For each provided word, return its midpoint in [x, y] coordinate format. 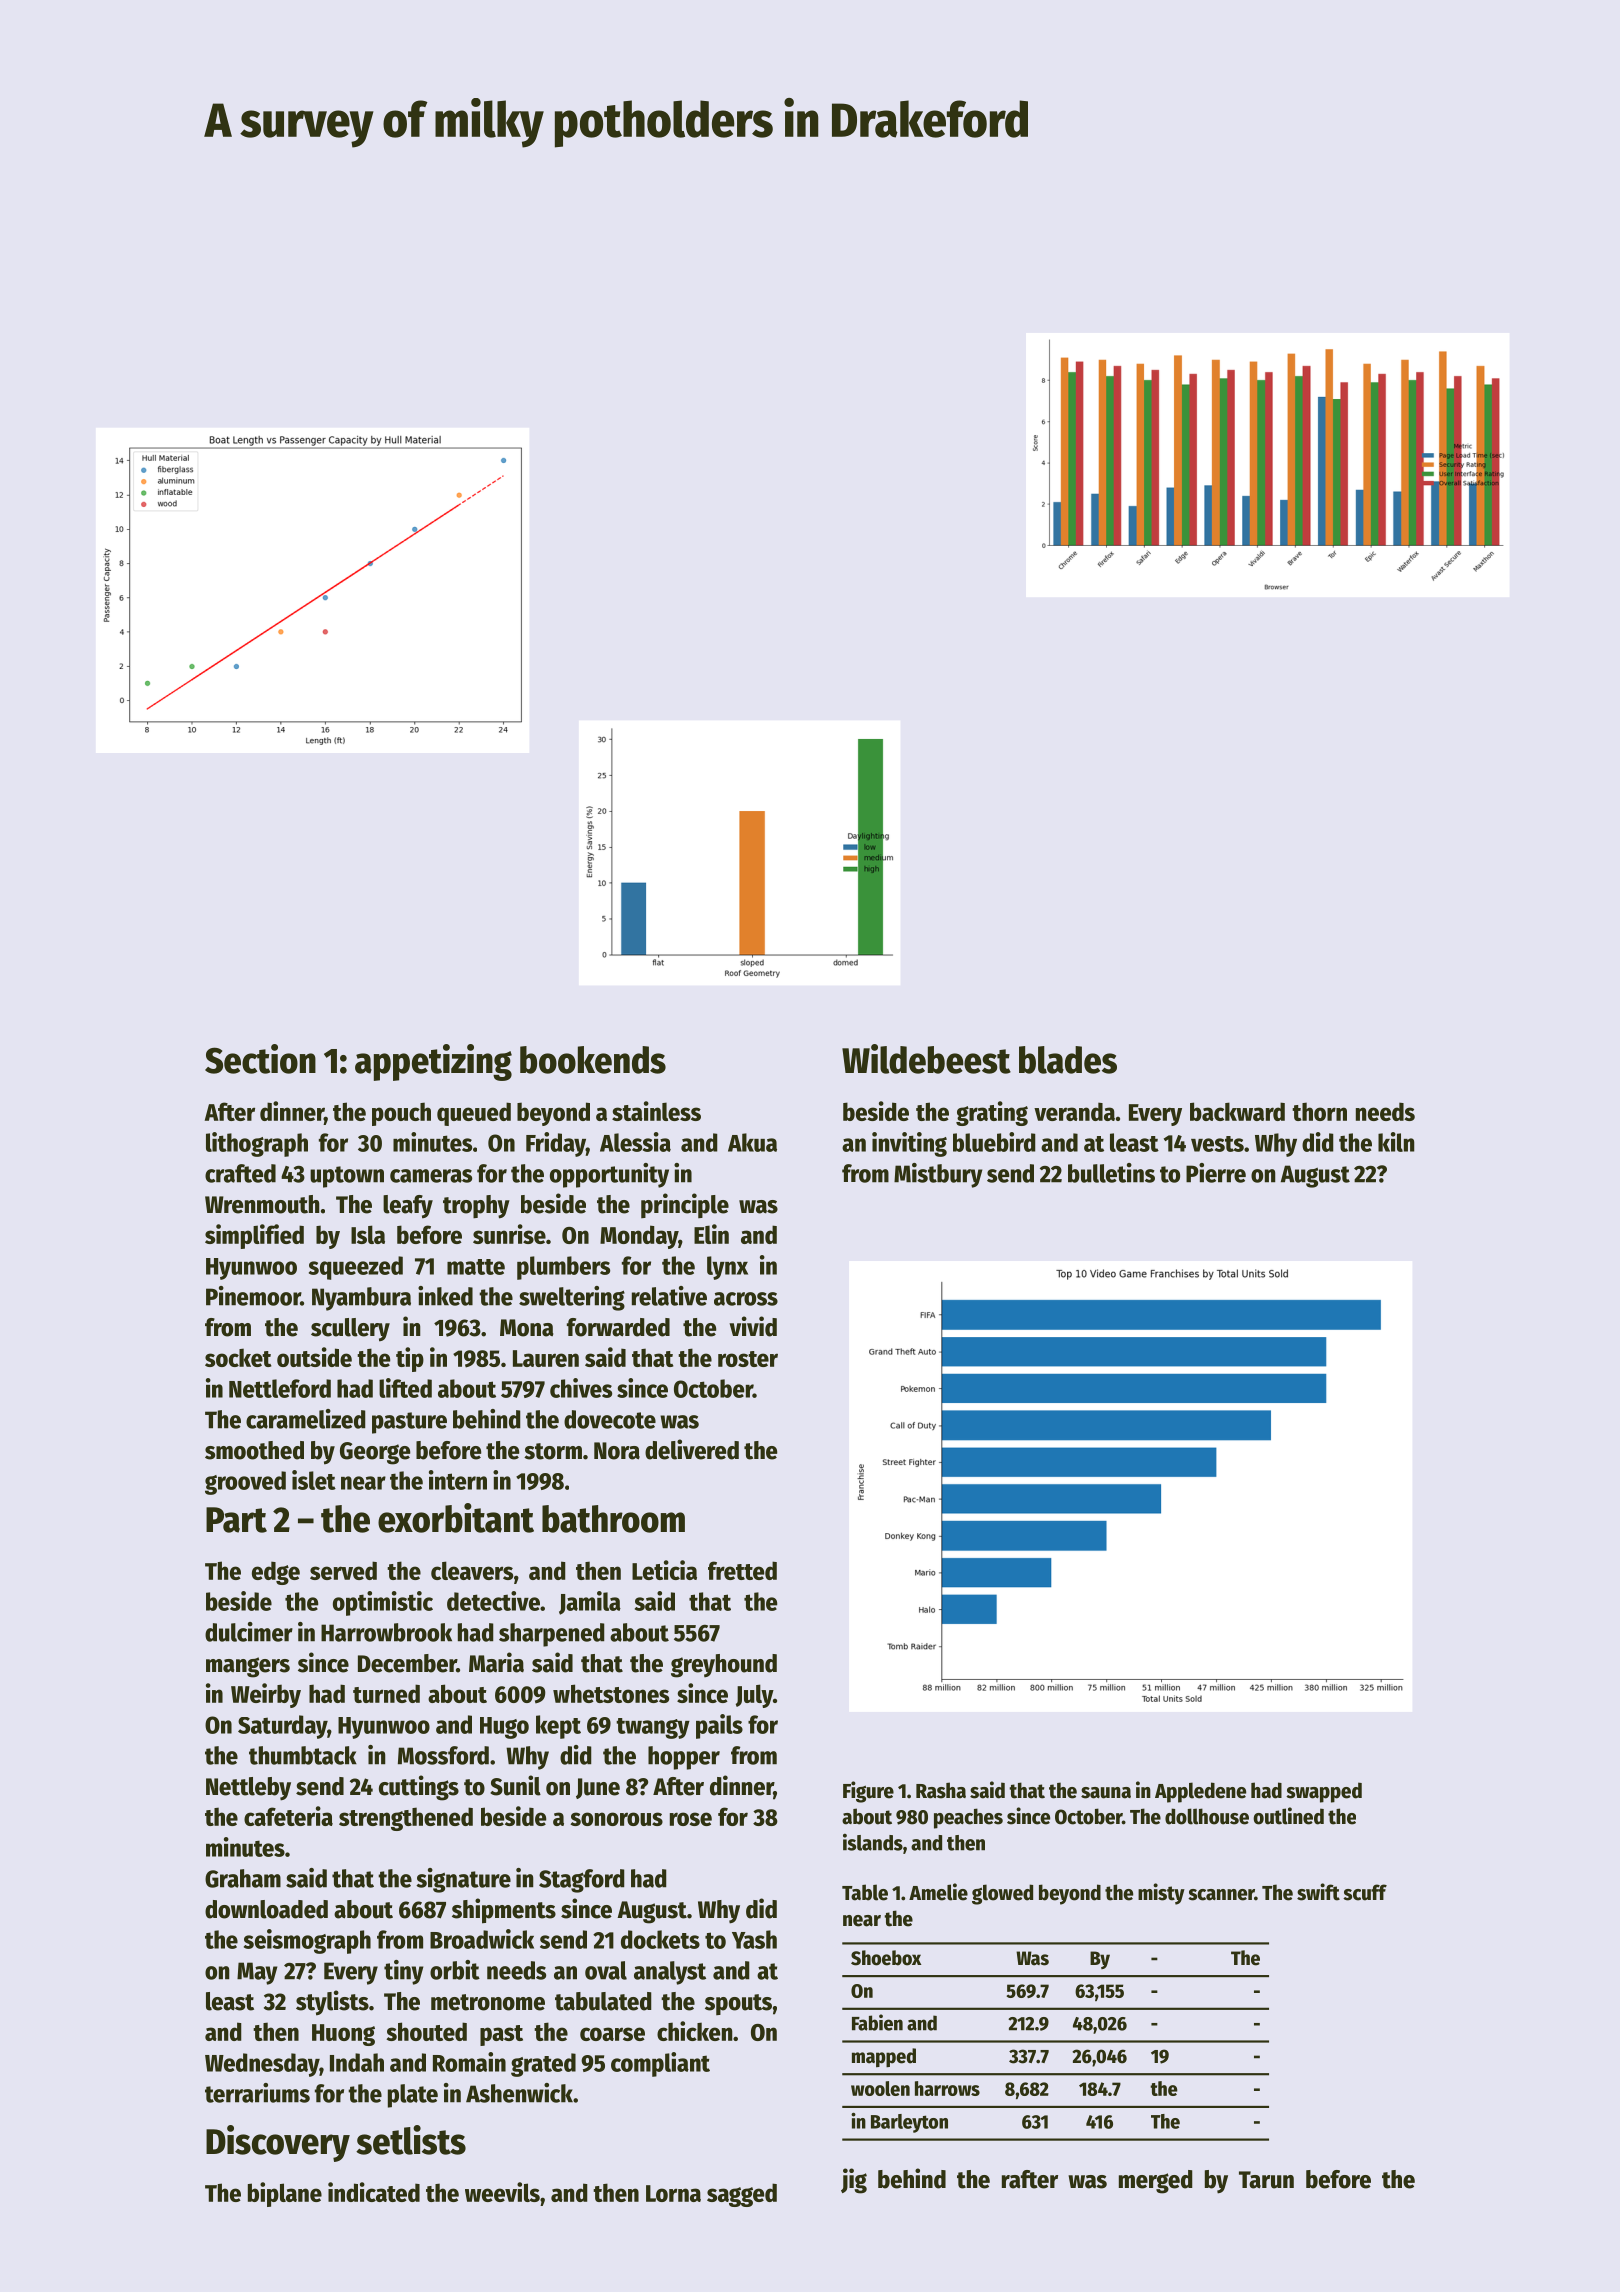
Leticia [664, 1570]
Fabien [877, 2022]
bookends [593, 1060]
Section [260, 1059]
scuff [1365, 1892]
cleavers [472, 1570]
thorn [1319, 1111]
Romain [469, 2062]
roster [748, 1359]
